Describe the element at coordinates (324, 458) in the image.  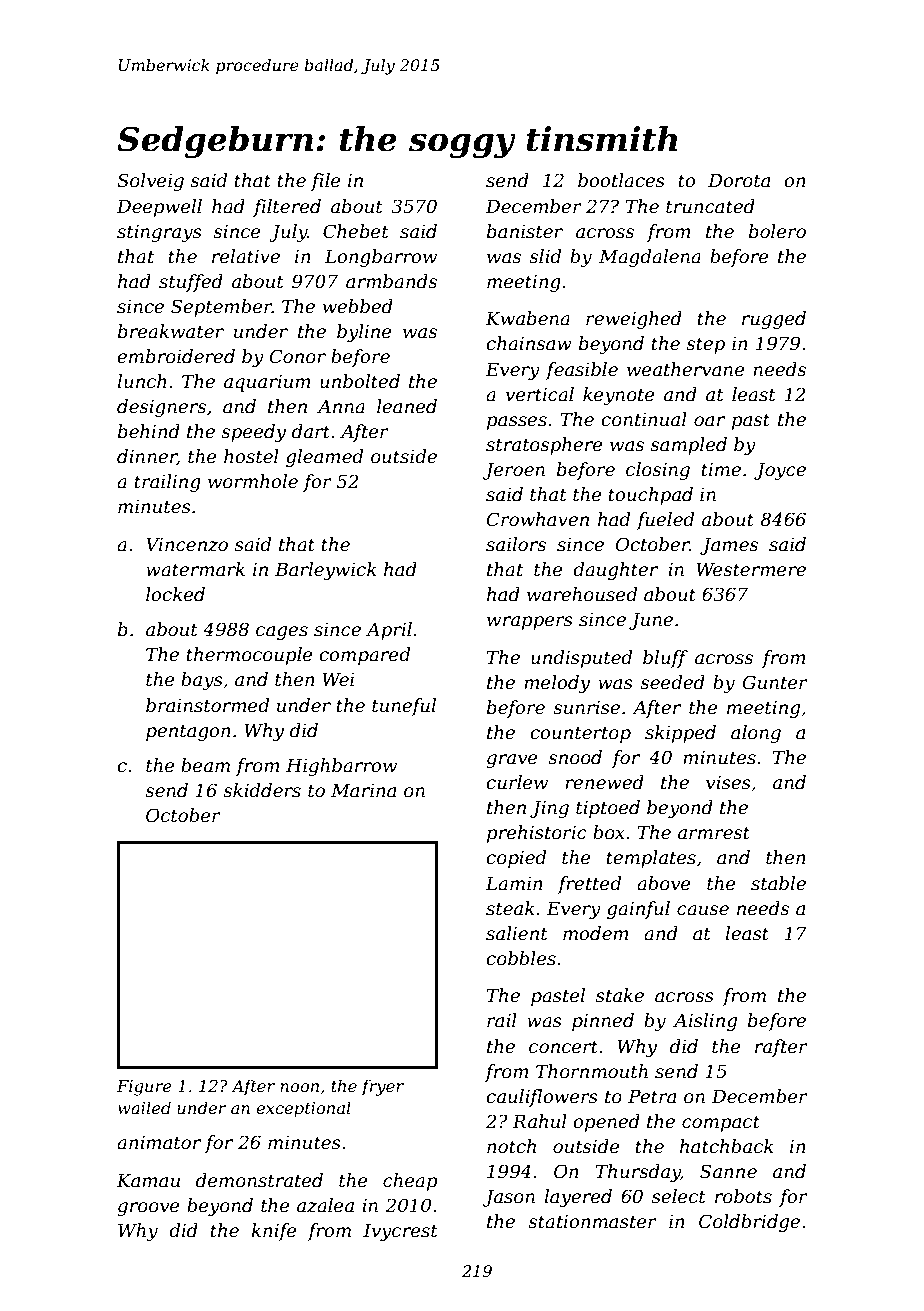
I see `gleamed` at that location.
